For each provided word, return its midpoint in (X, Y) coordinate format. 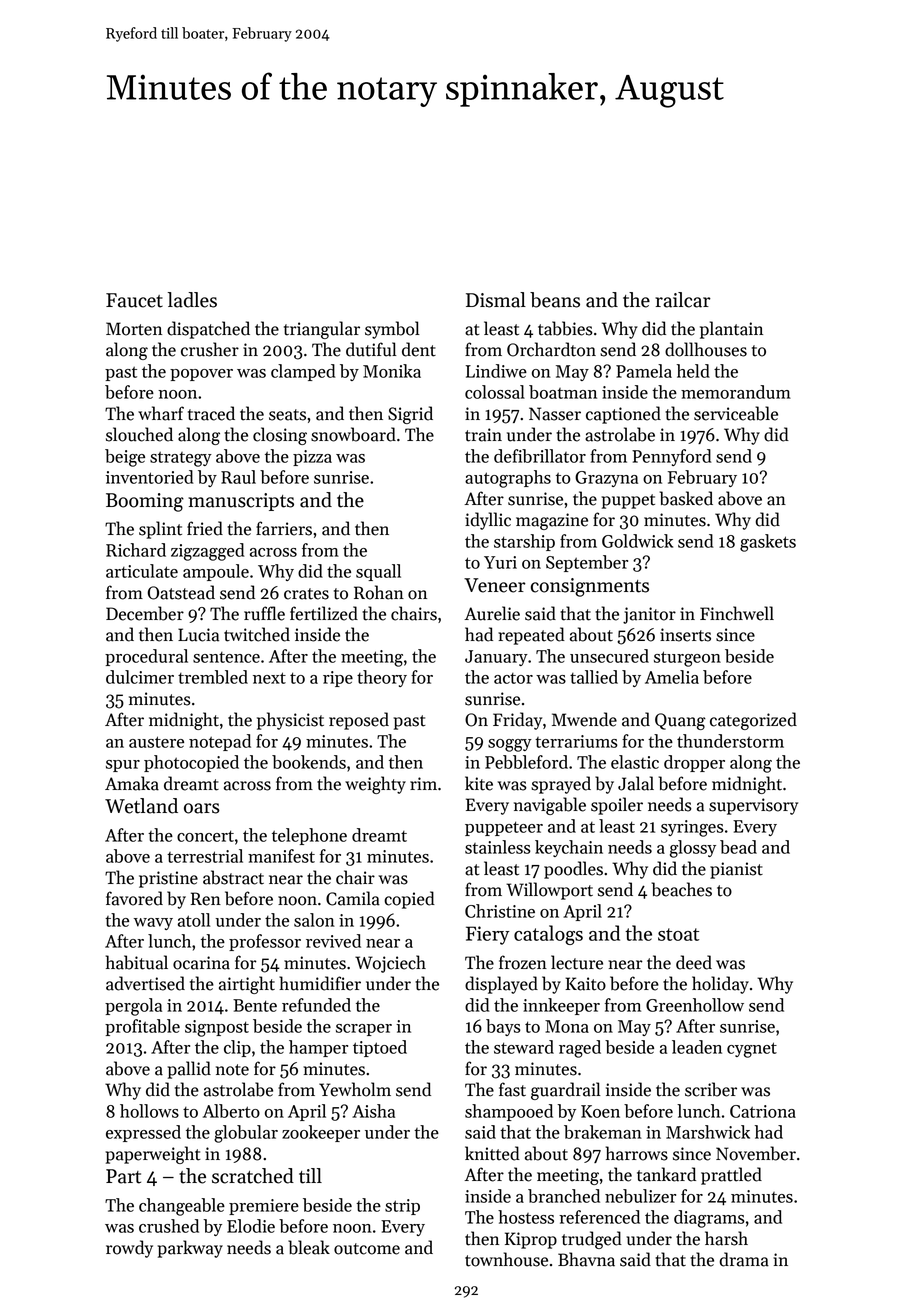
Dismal (496, 300)
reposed (359, 721)
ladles (192, 300)
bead (738, 847)
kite (479, 783)
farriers (284, 528)
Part (123, 1176)
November (756, 1153)
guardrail (566, 1091)
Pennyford (671, 457)
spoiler (617, 806)
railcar (683, 300)
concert (205, 836)
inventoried (149, 477)
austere (156, 742)
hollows (149, 1111)
